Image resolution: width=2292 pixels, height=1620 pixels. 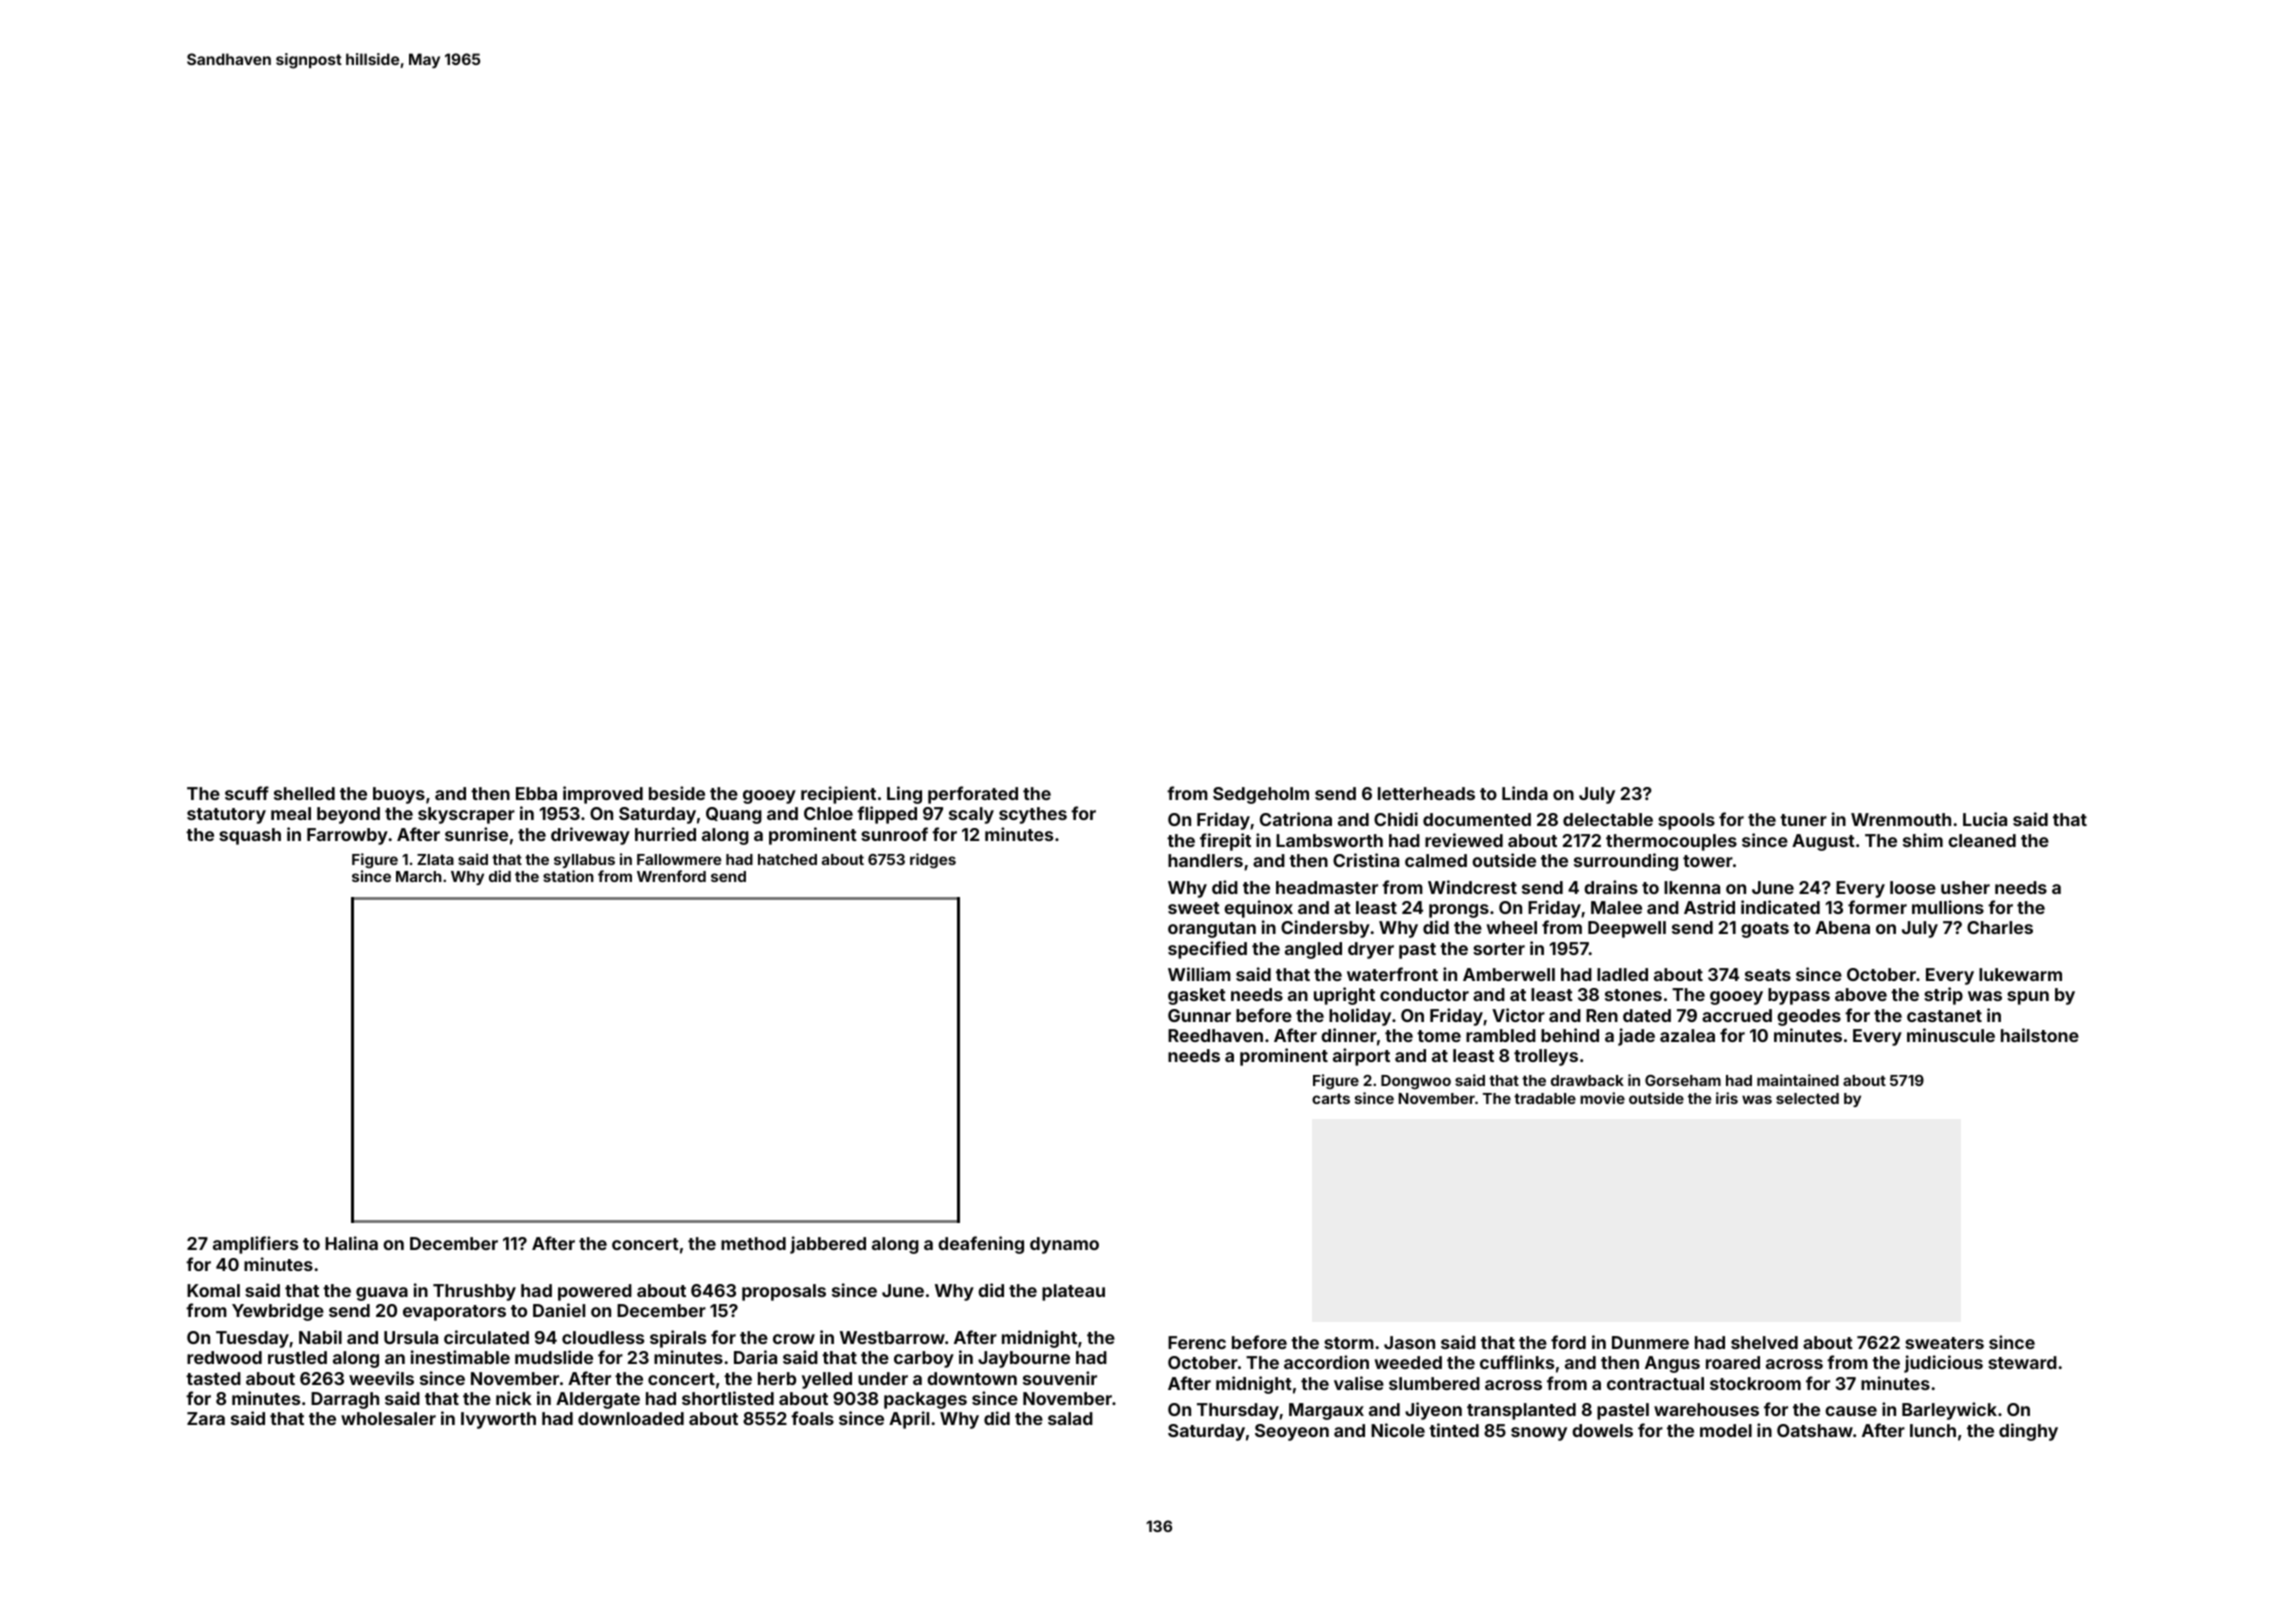 What do you see at coordinates (1525, 793) in the page?
I see `Linda` at bounding box center [1525, 793].
